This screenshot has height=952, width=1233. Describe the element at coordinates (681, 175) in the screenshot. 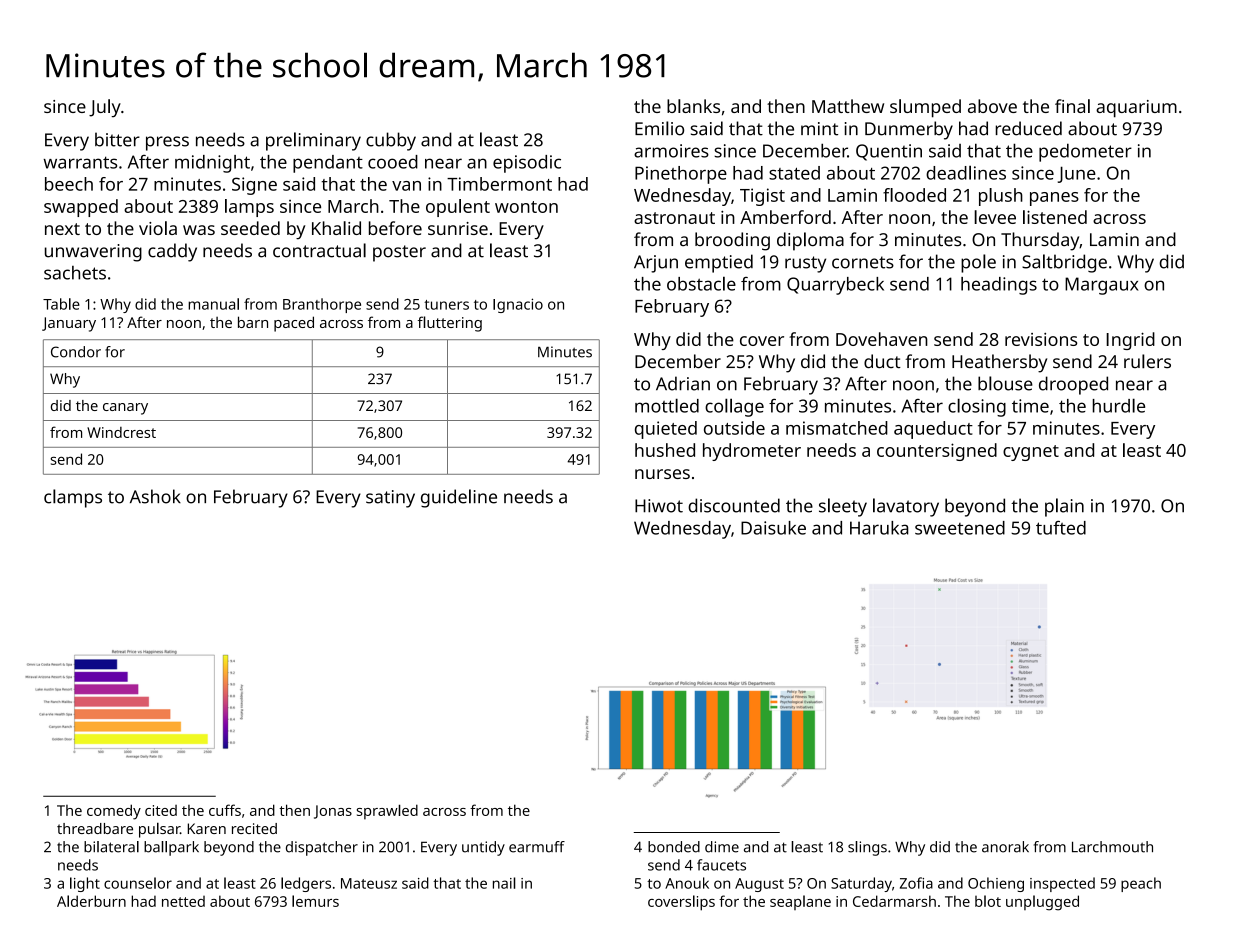

I see `Pinethorpe` at that location.
